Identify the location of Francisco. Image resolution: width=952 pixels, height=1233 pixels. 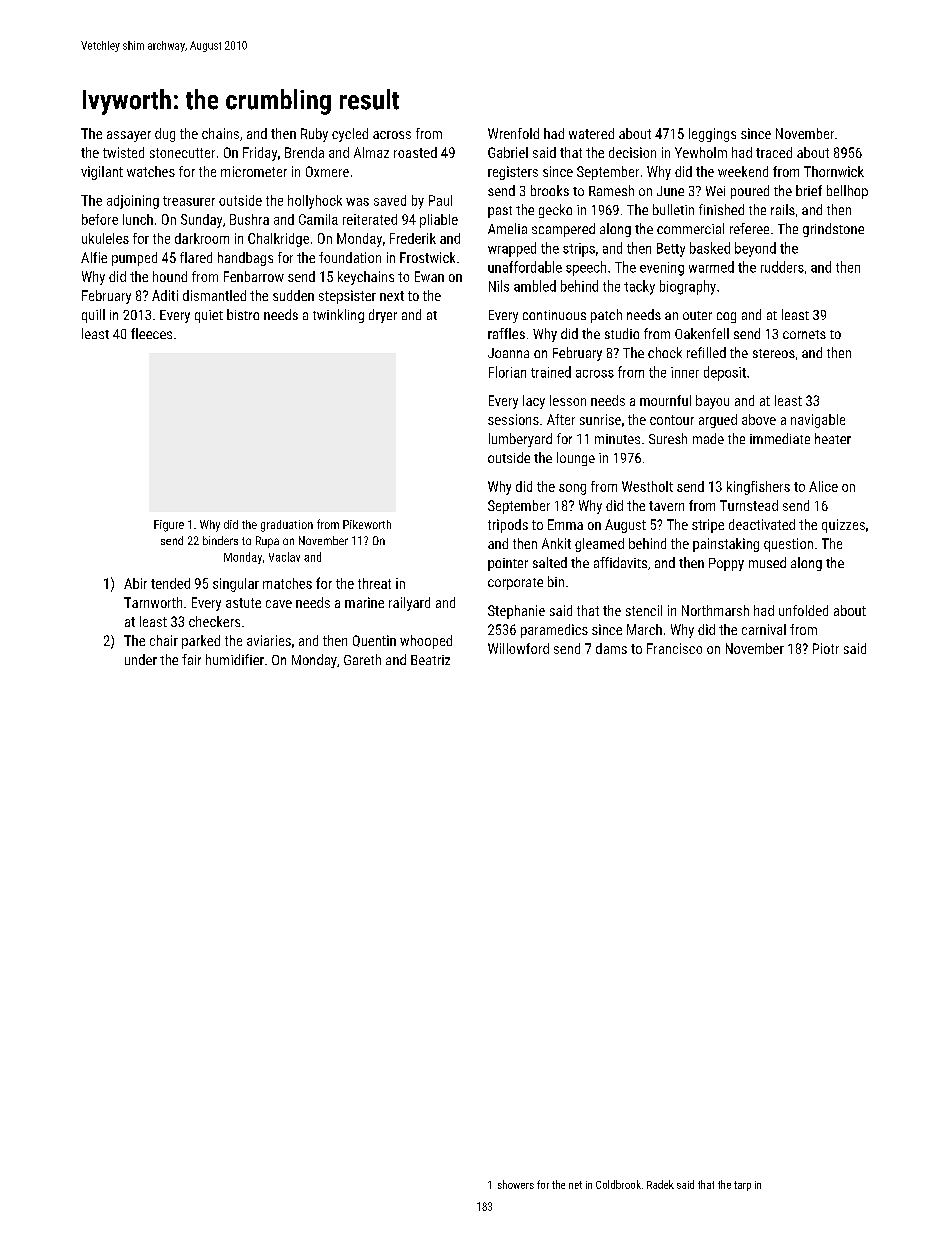
(674, 648).
